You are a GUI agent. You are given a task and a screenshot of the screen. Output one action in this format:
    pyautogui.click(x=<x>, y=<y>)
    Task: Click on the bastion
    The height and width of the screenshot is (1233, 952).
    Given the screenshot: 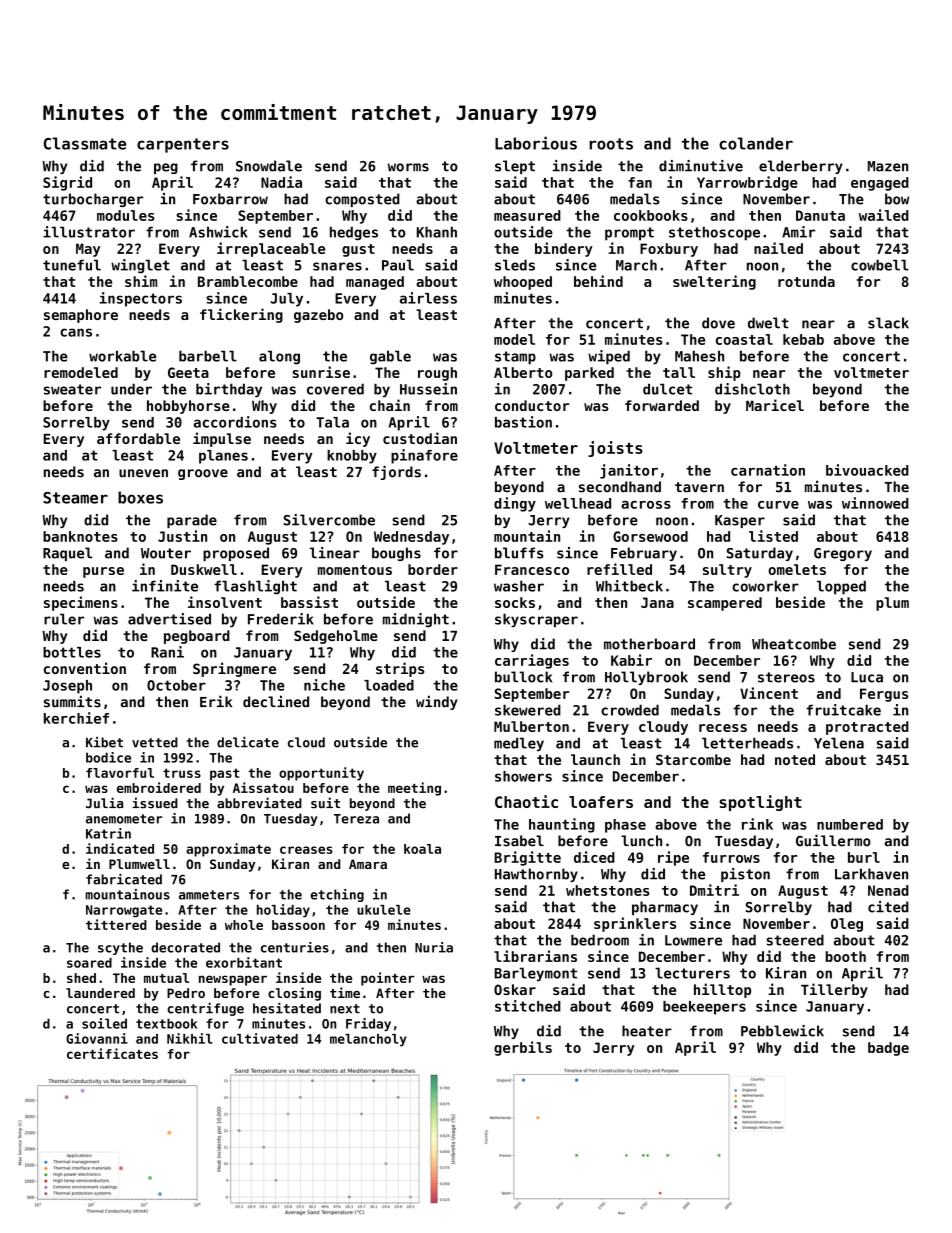 What is the action you would take?
    pyautogui.click(x=523, y=422)
